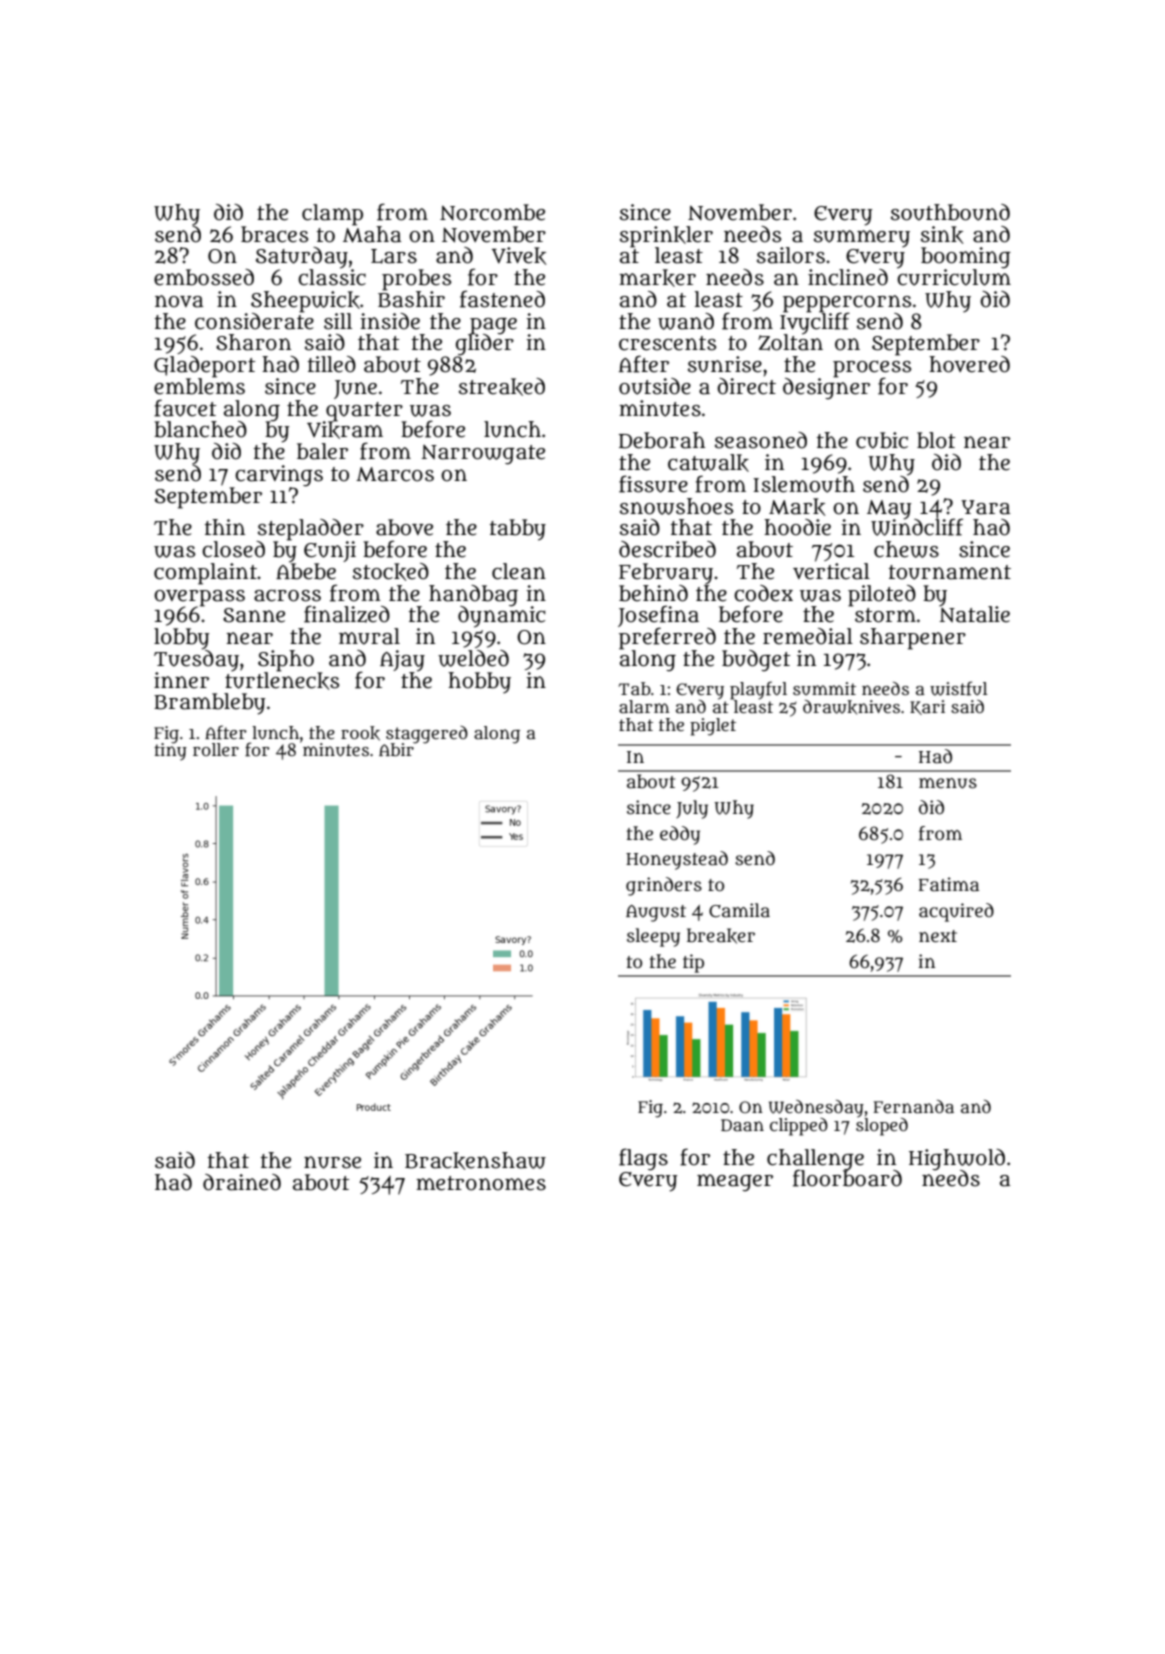 This page has width=1165, height=1654. Describe the element at coordinates (332, 1162) in the page. I see `nurse` at that location.
